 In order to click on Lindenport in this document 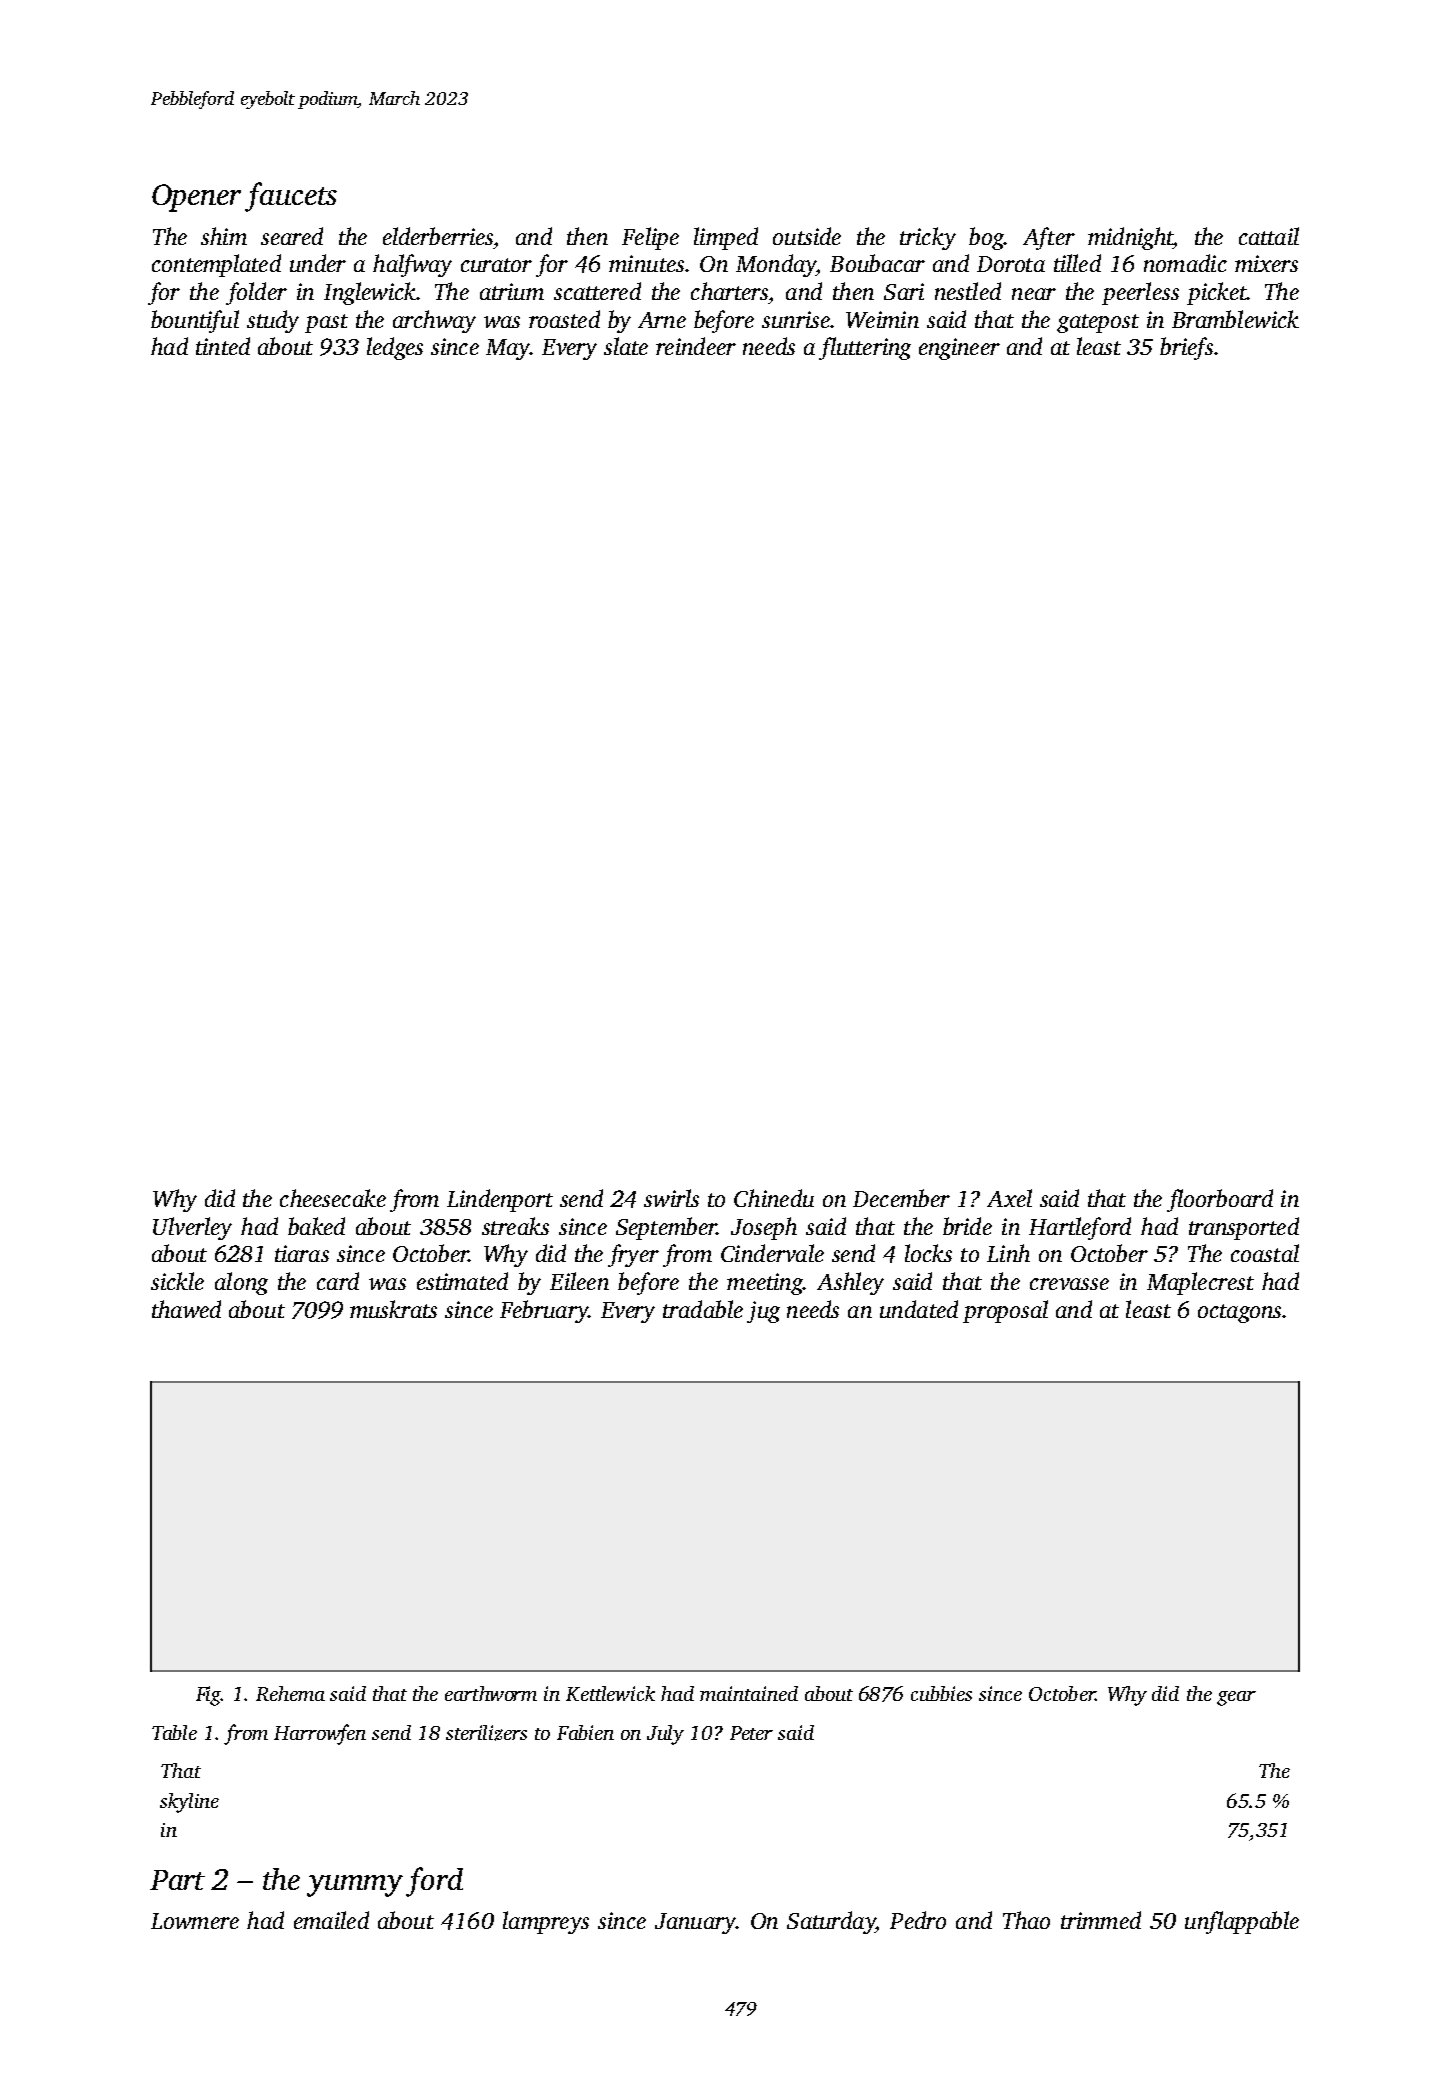, I will do `click(500, 1200)`.
